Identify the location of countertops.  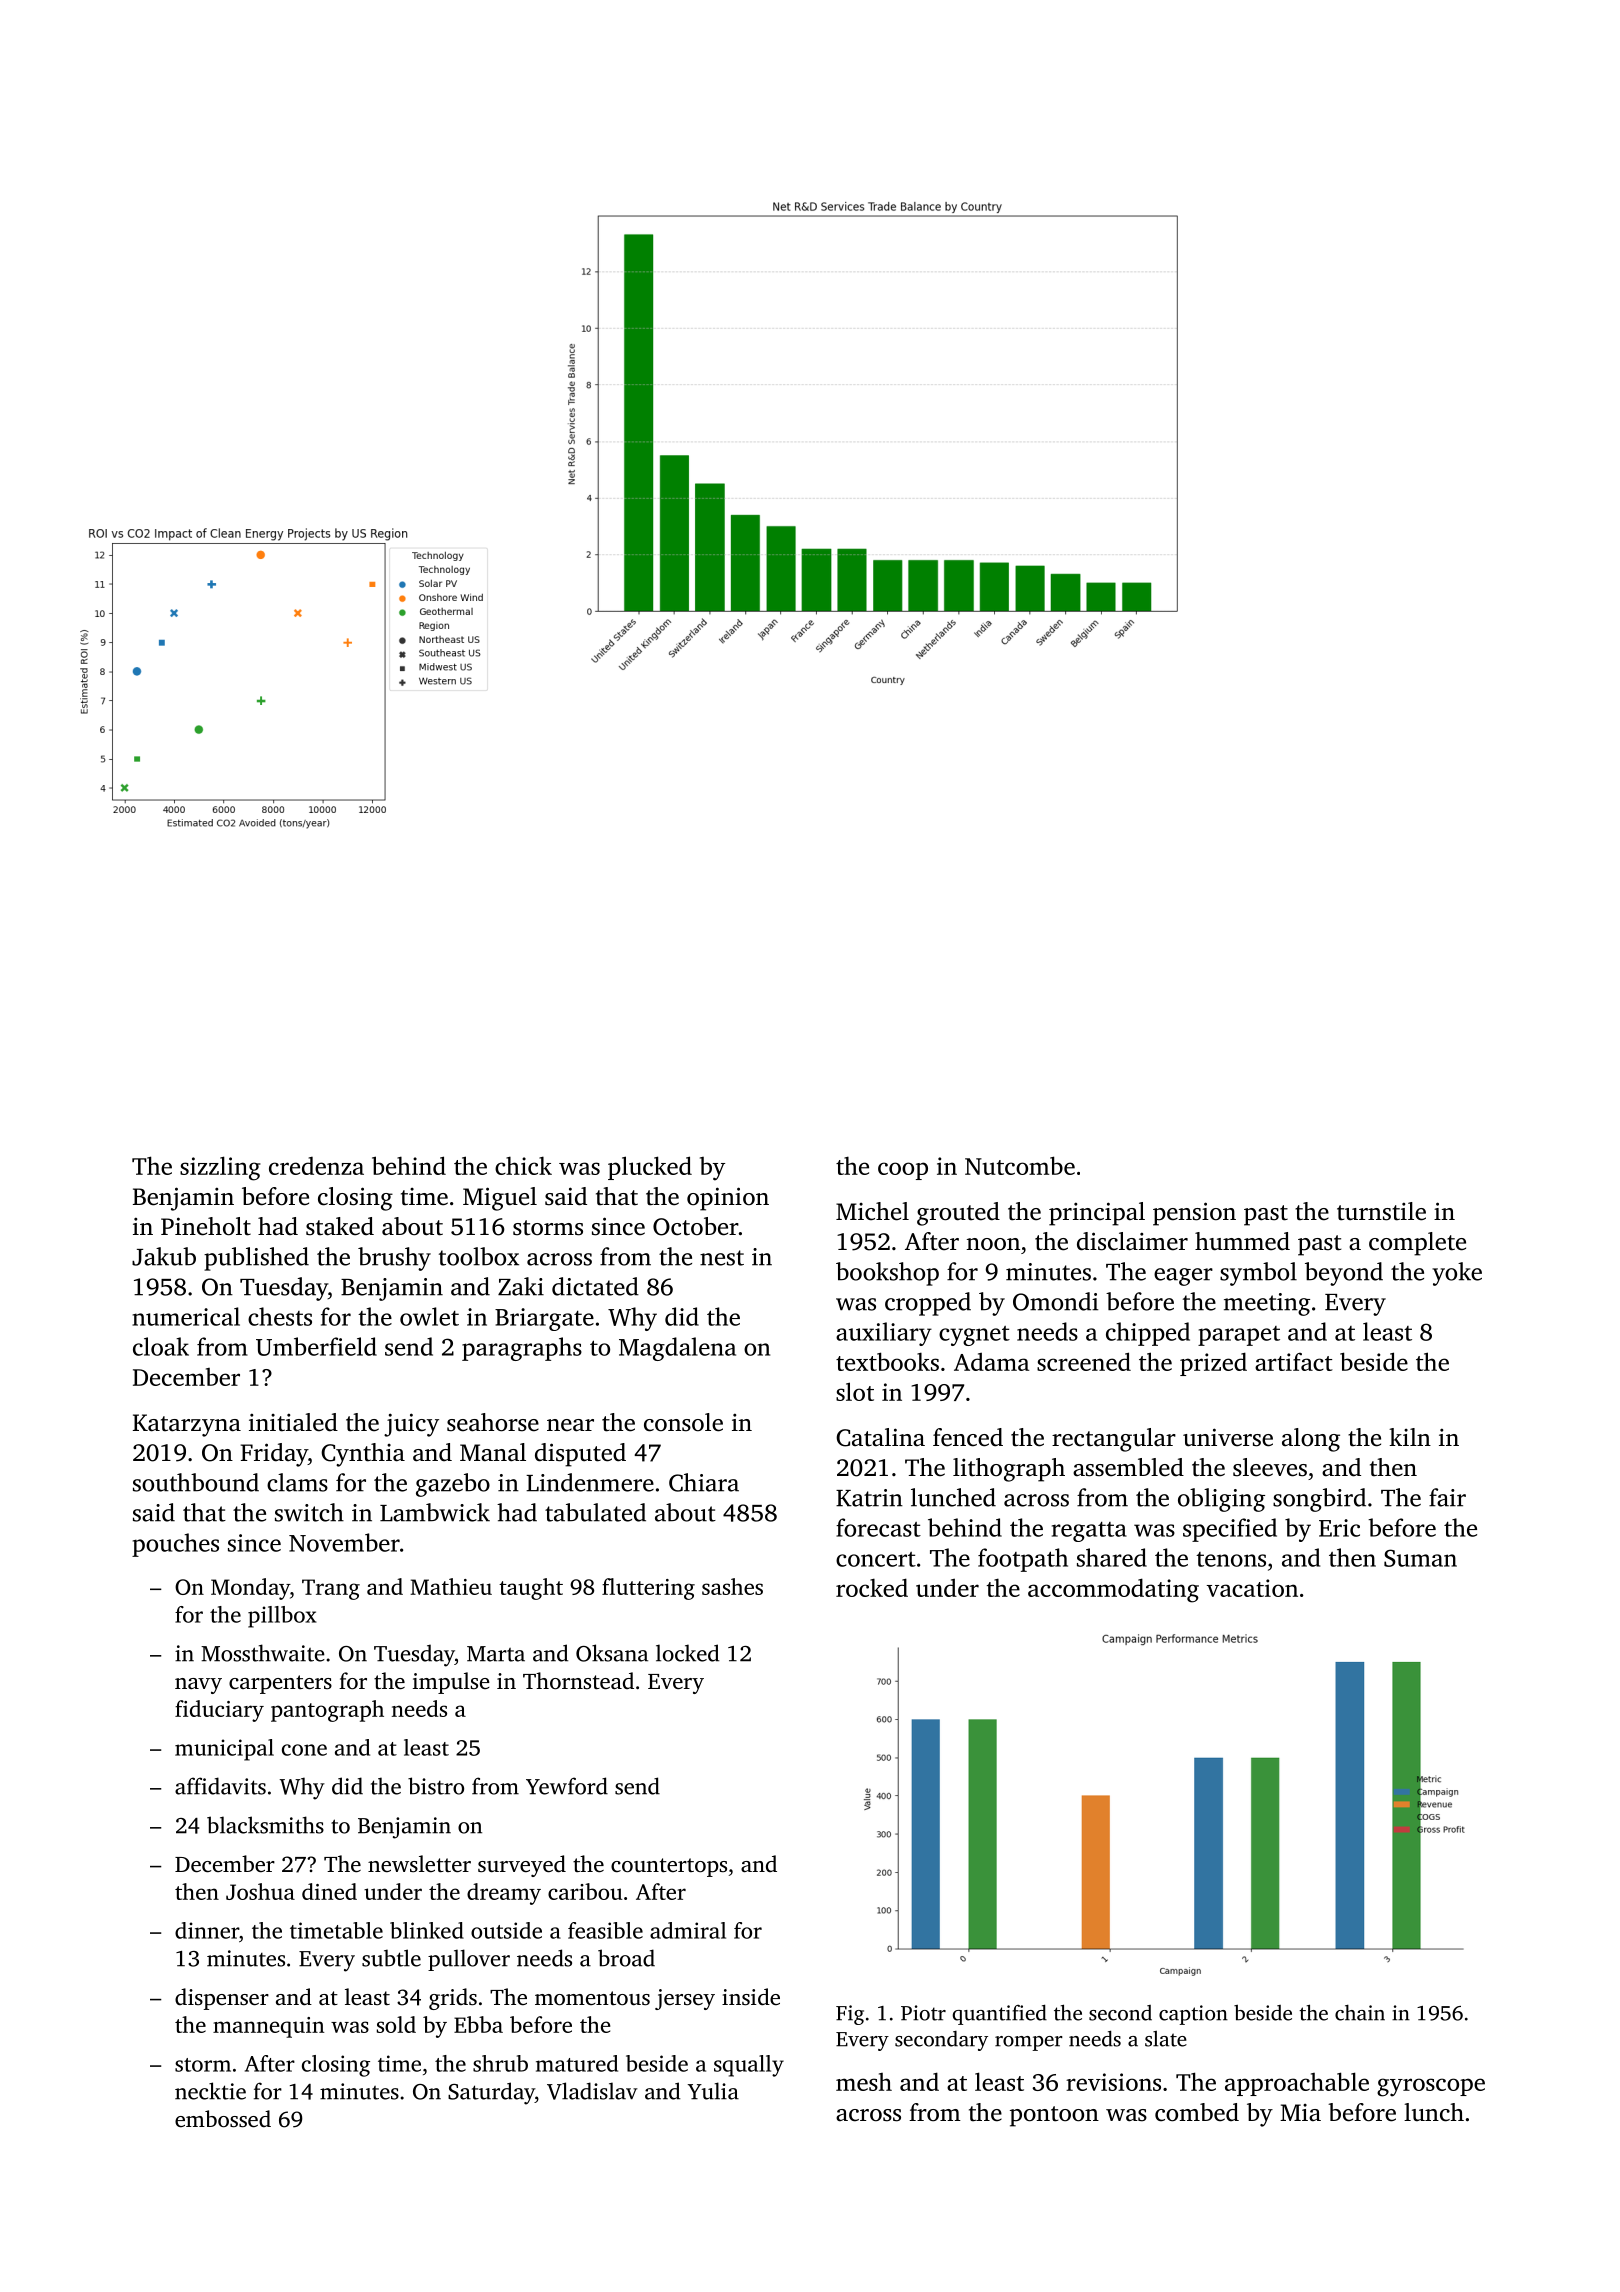
(669, 1867).
